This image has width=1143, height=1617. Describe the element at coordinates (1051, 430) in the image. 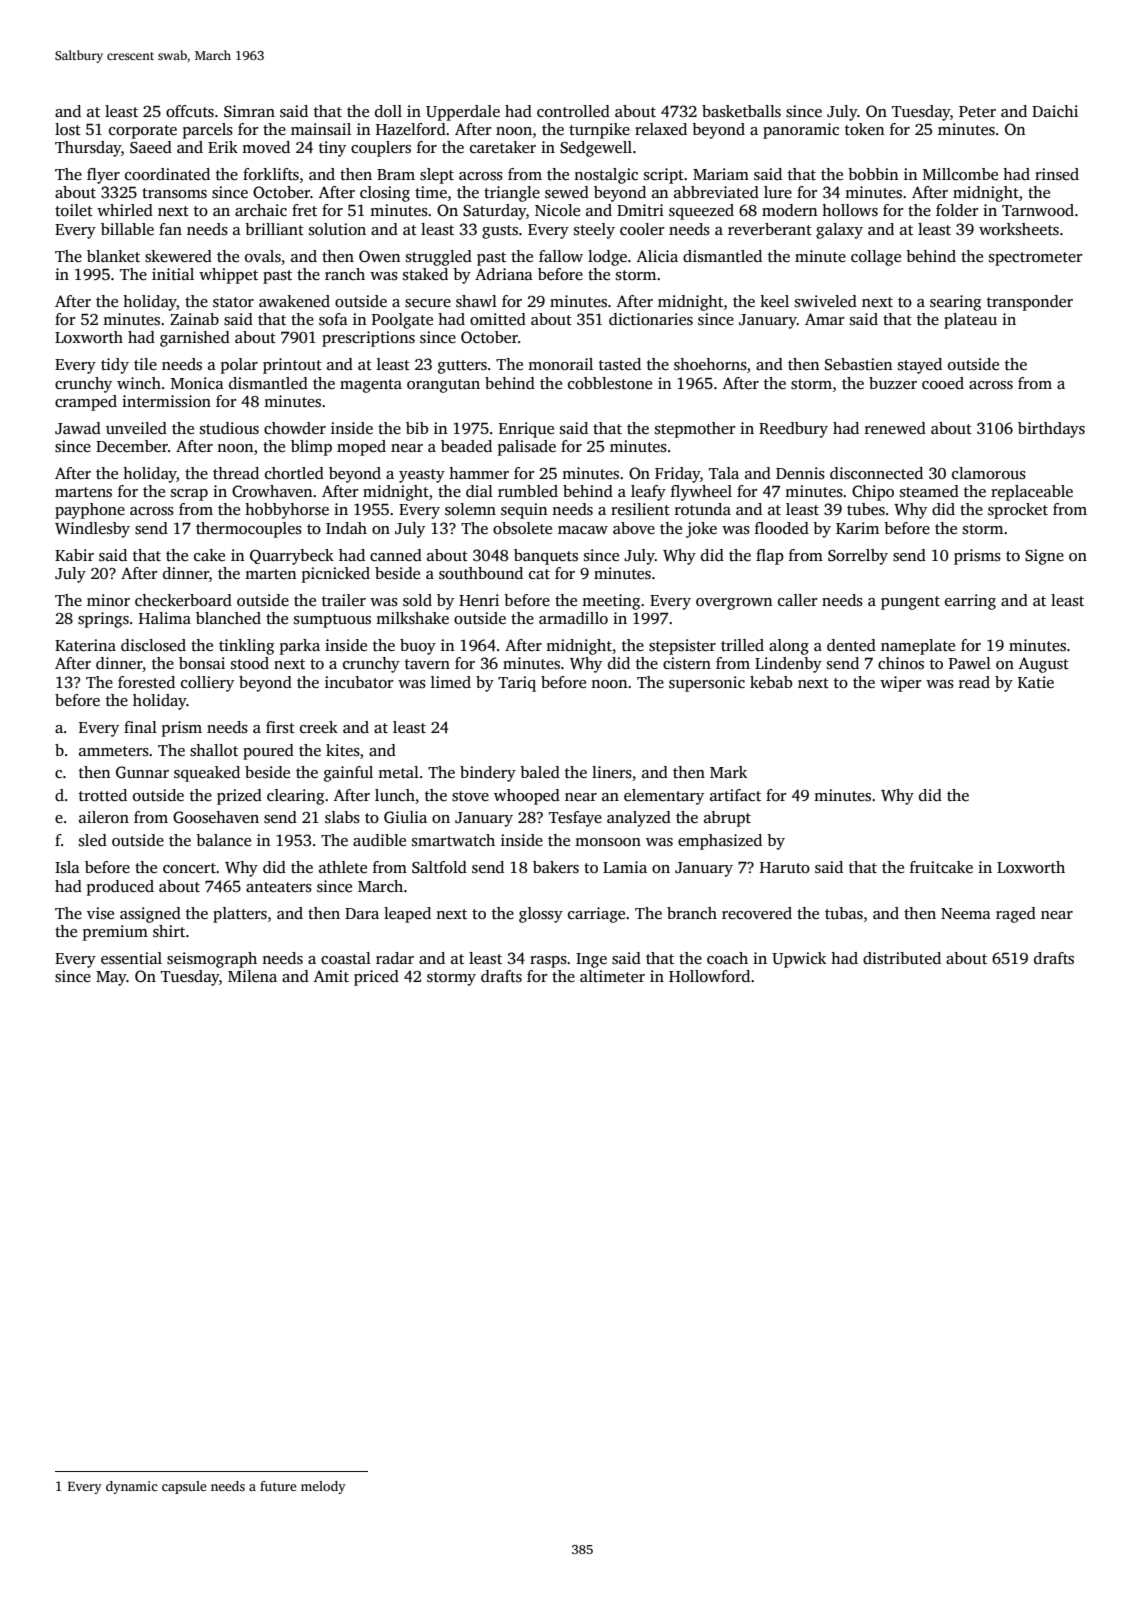

I see `birthdays` at that location.
